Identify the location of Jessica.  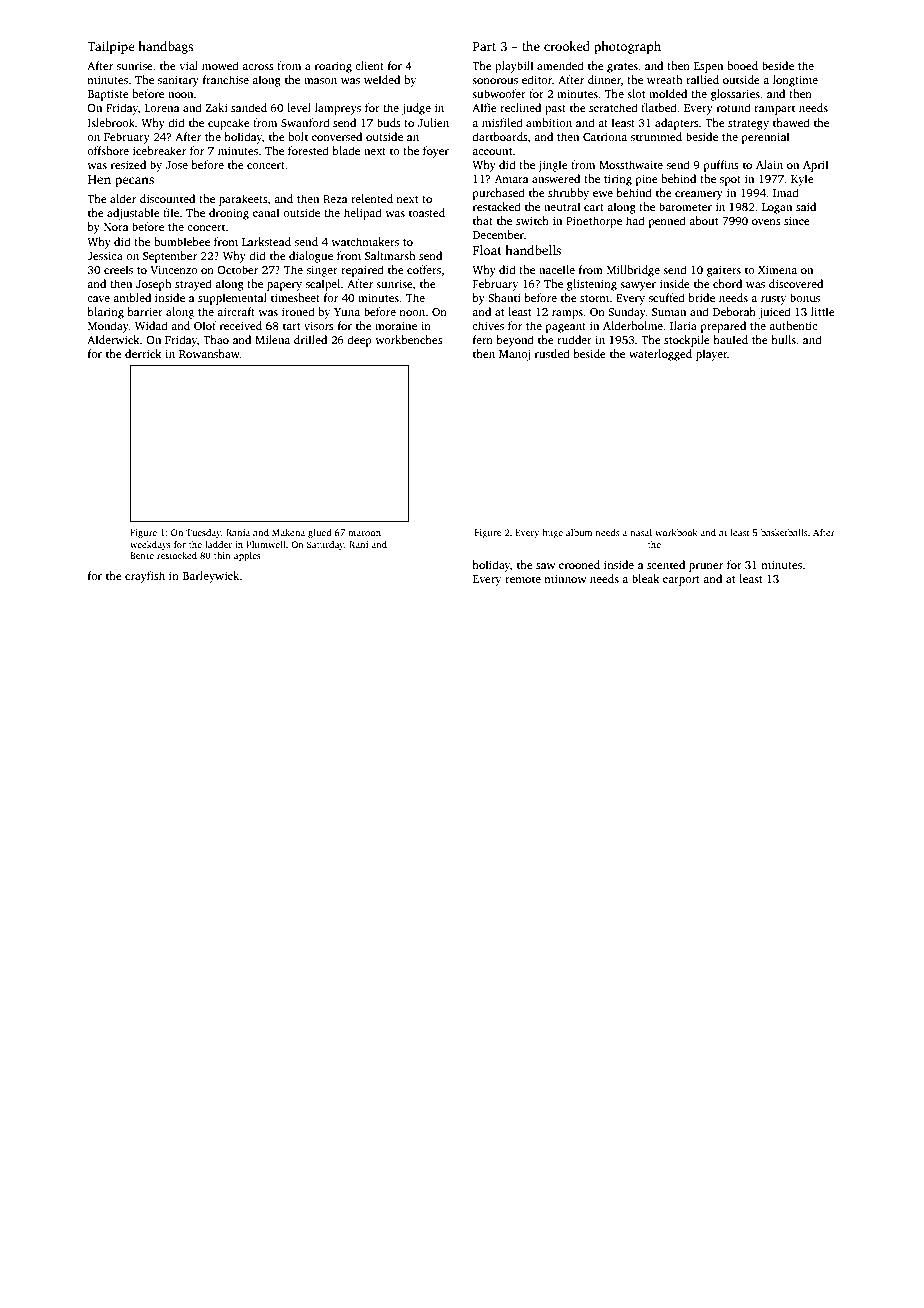
(105, 256).
